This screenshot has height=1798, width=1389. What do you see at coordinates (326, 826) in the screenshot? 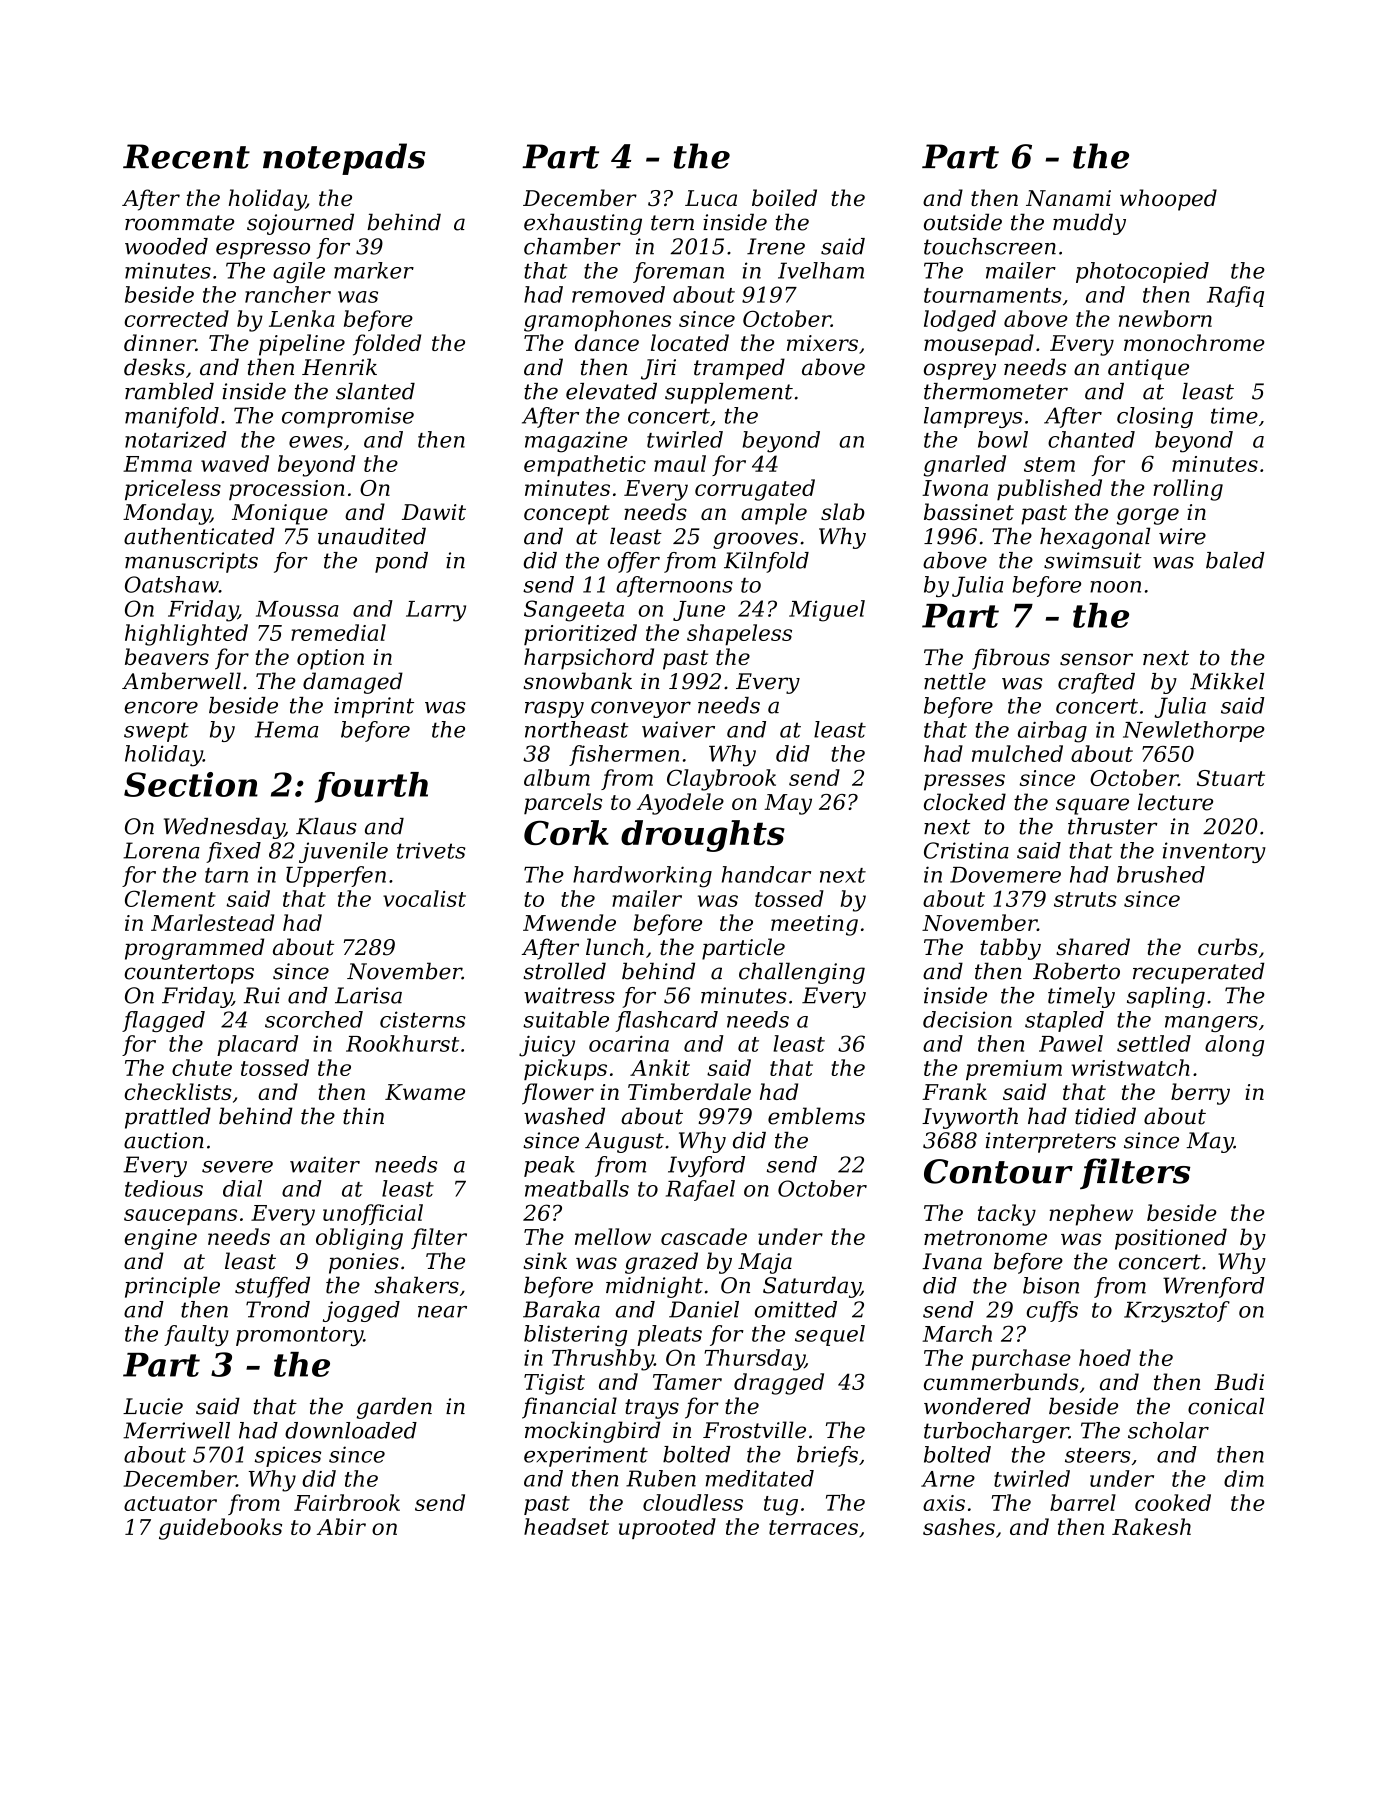
I see `Klaus` at bounding box center [326, 826].
